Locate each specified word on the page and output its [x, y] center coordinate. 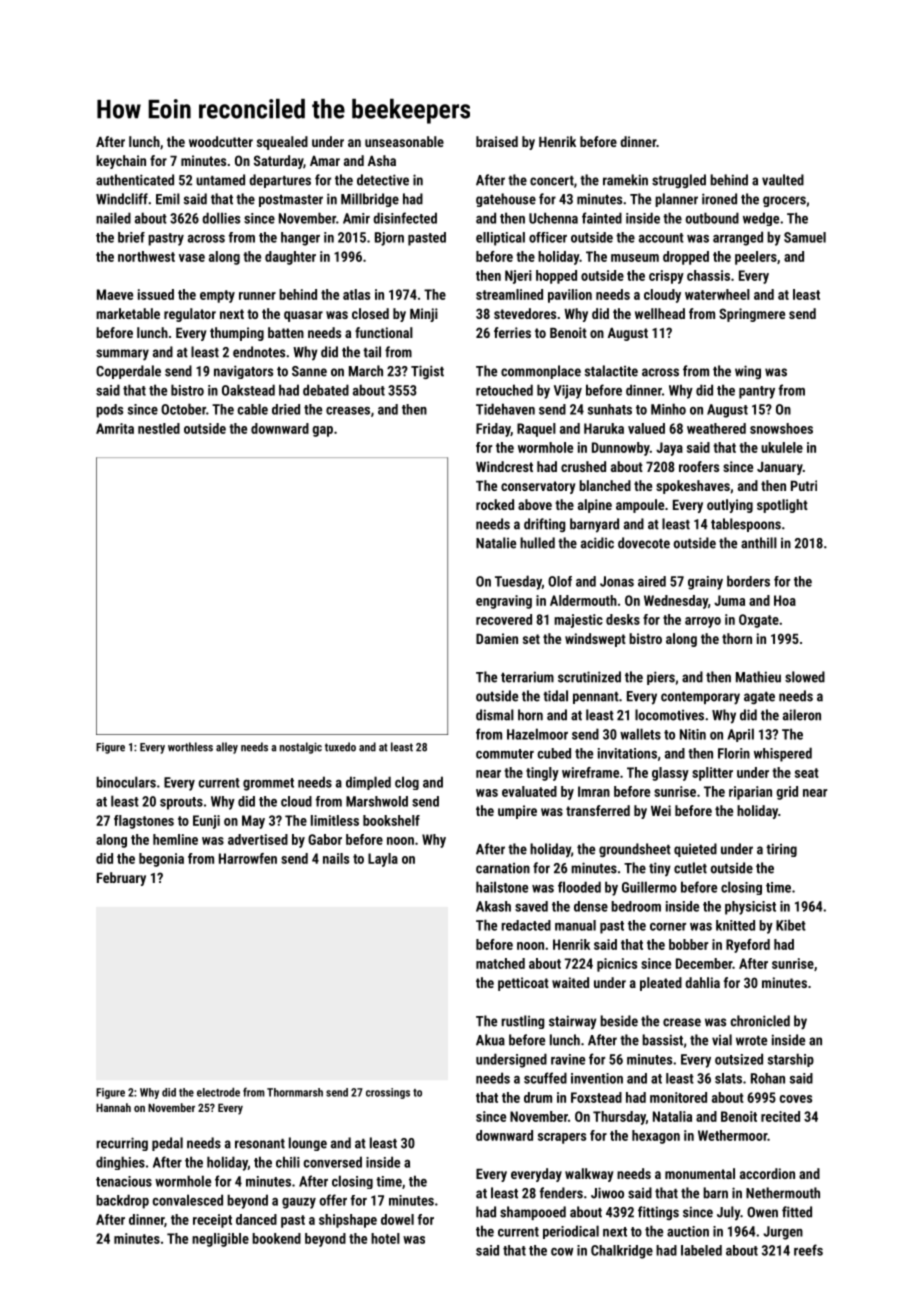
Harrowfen [248, 858]
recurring [122, 1144]
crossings [388, 1093]
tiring [781, 850]
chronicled [760, 1021]
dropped [686, 258]
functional [384, 332]
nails [336, 858]
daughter [290, 258]
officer [548, 237]
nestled [159, 428]
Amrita [115, 428]
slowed [805, 677]
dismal [495, 715]
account [661, 238]
